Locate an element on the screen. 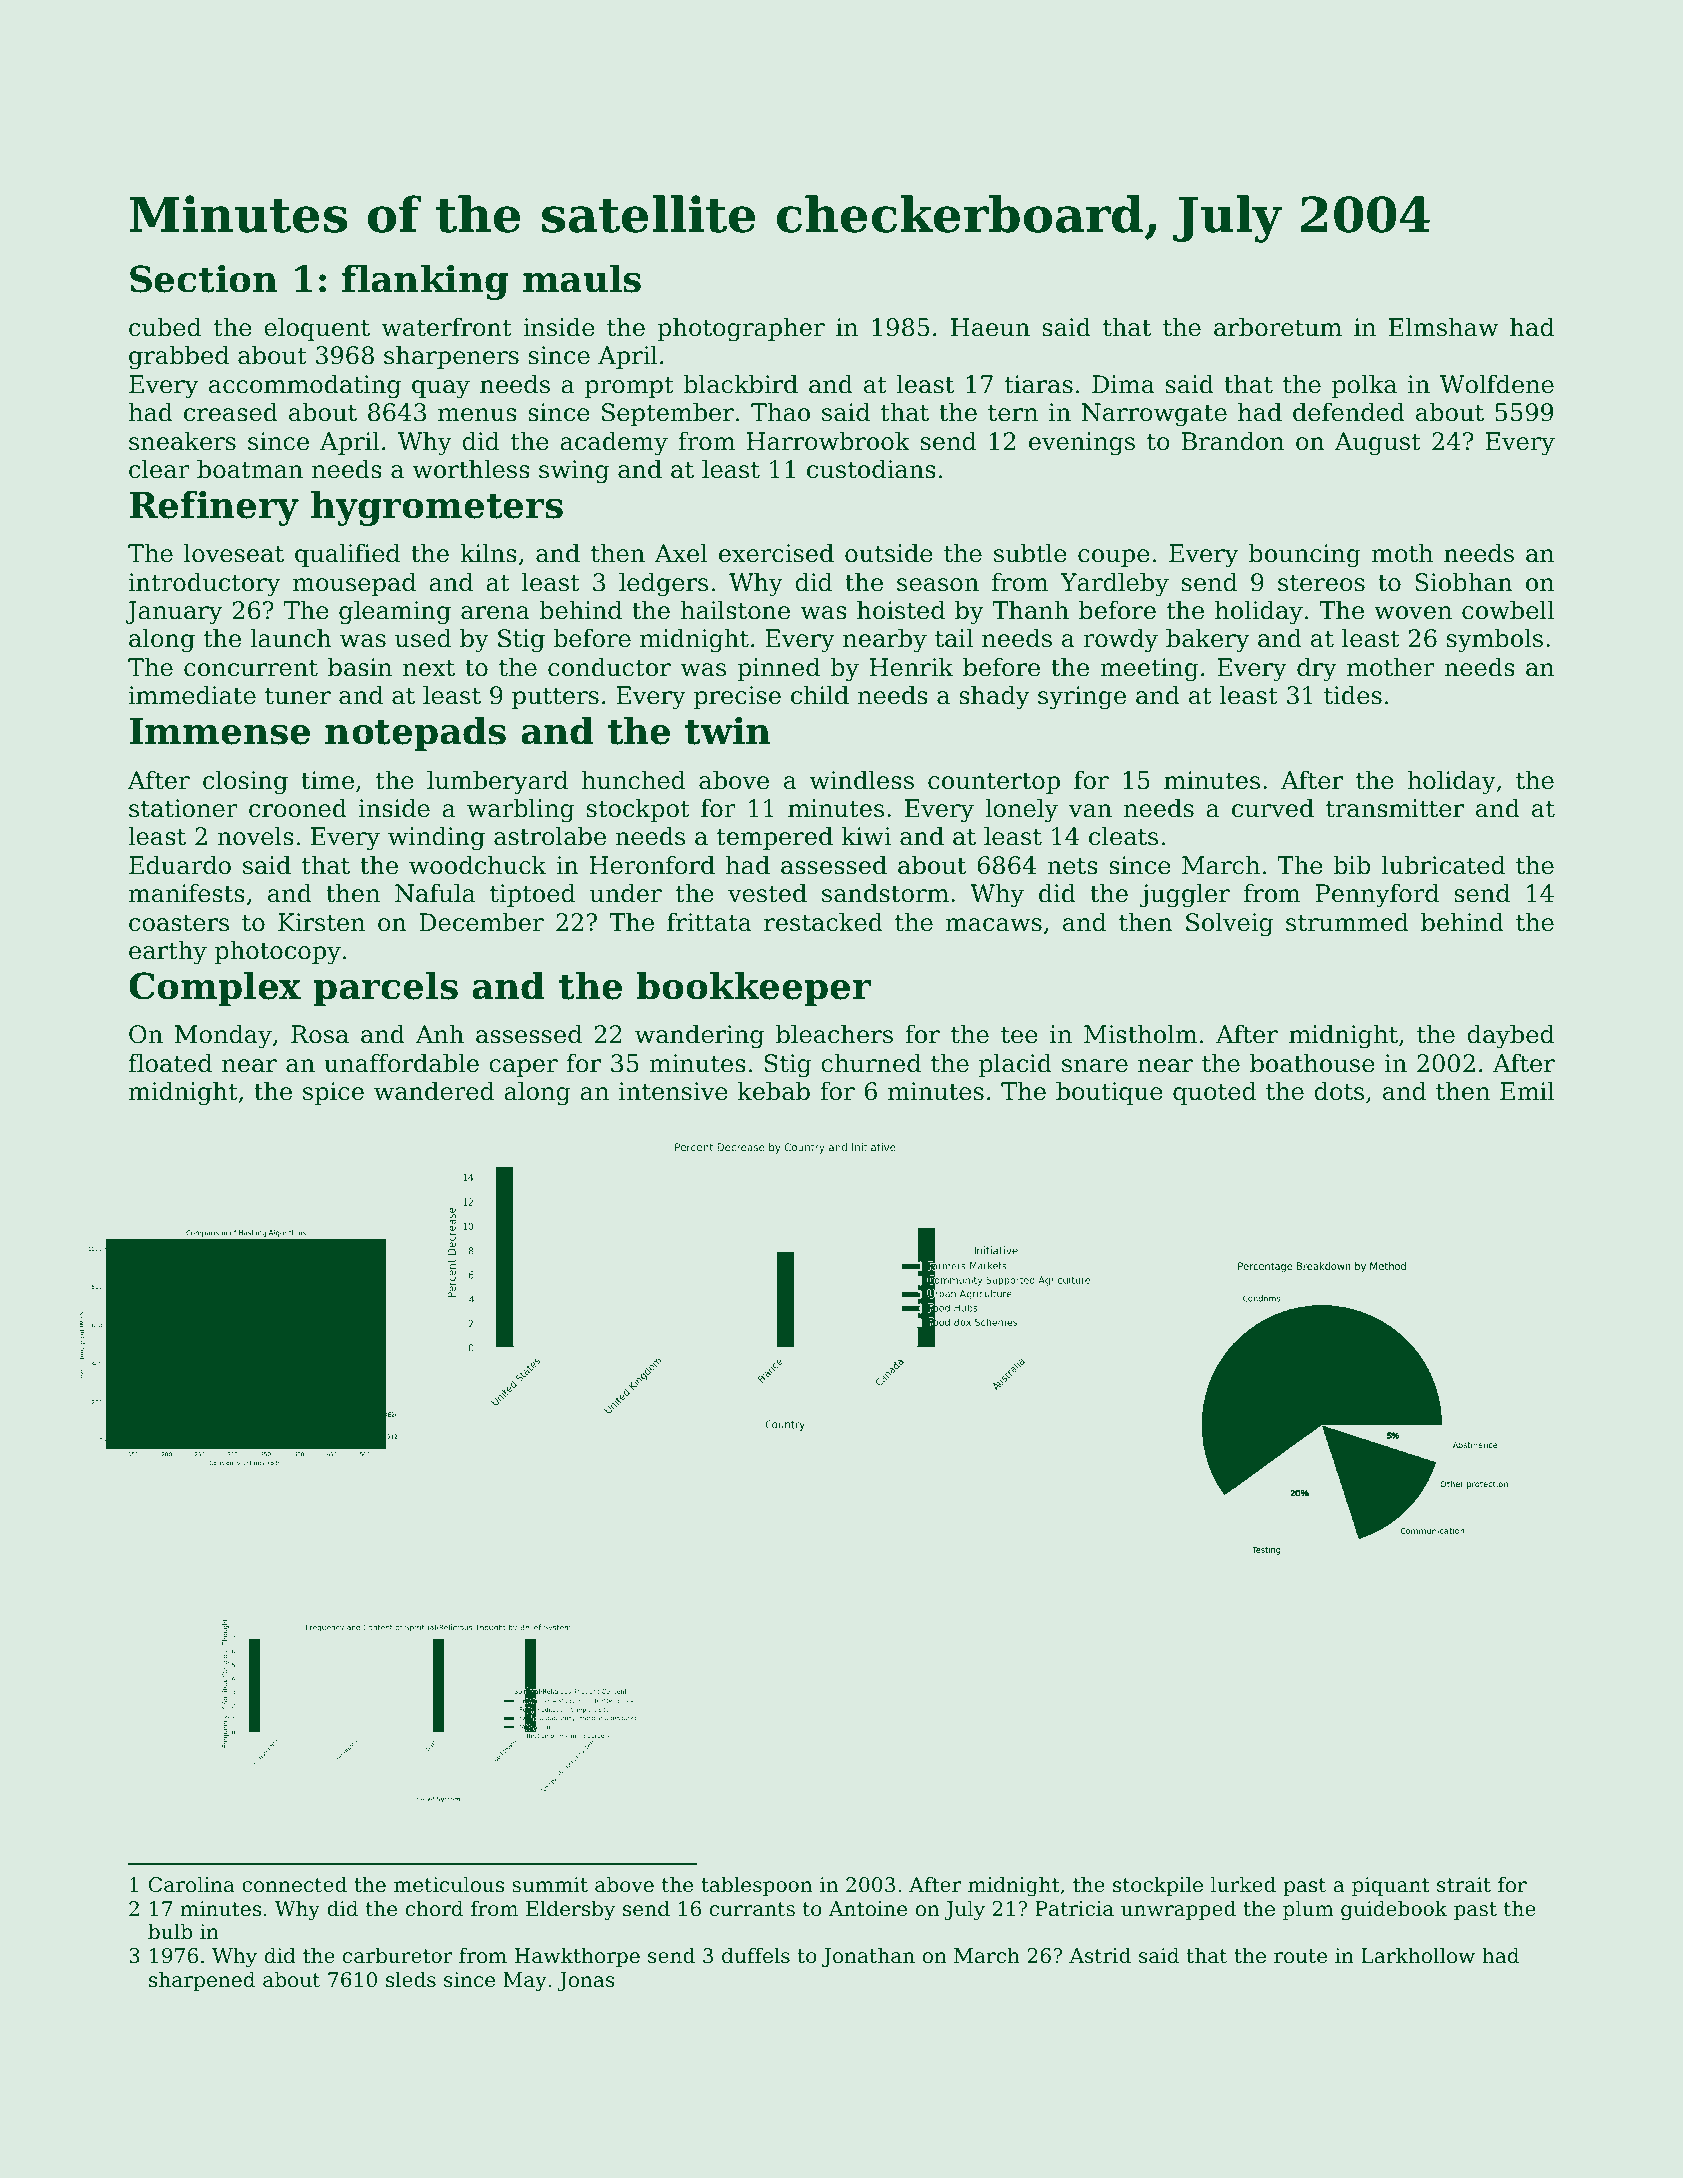  Henrik is located at coordinates (911, 667).
